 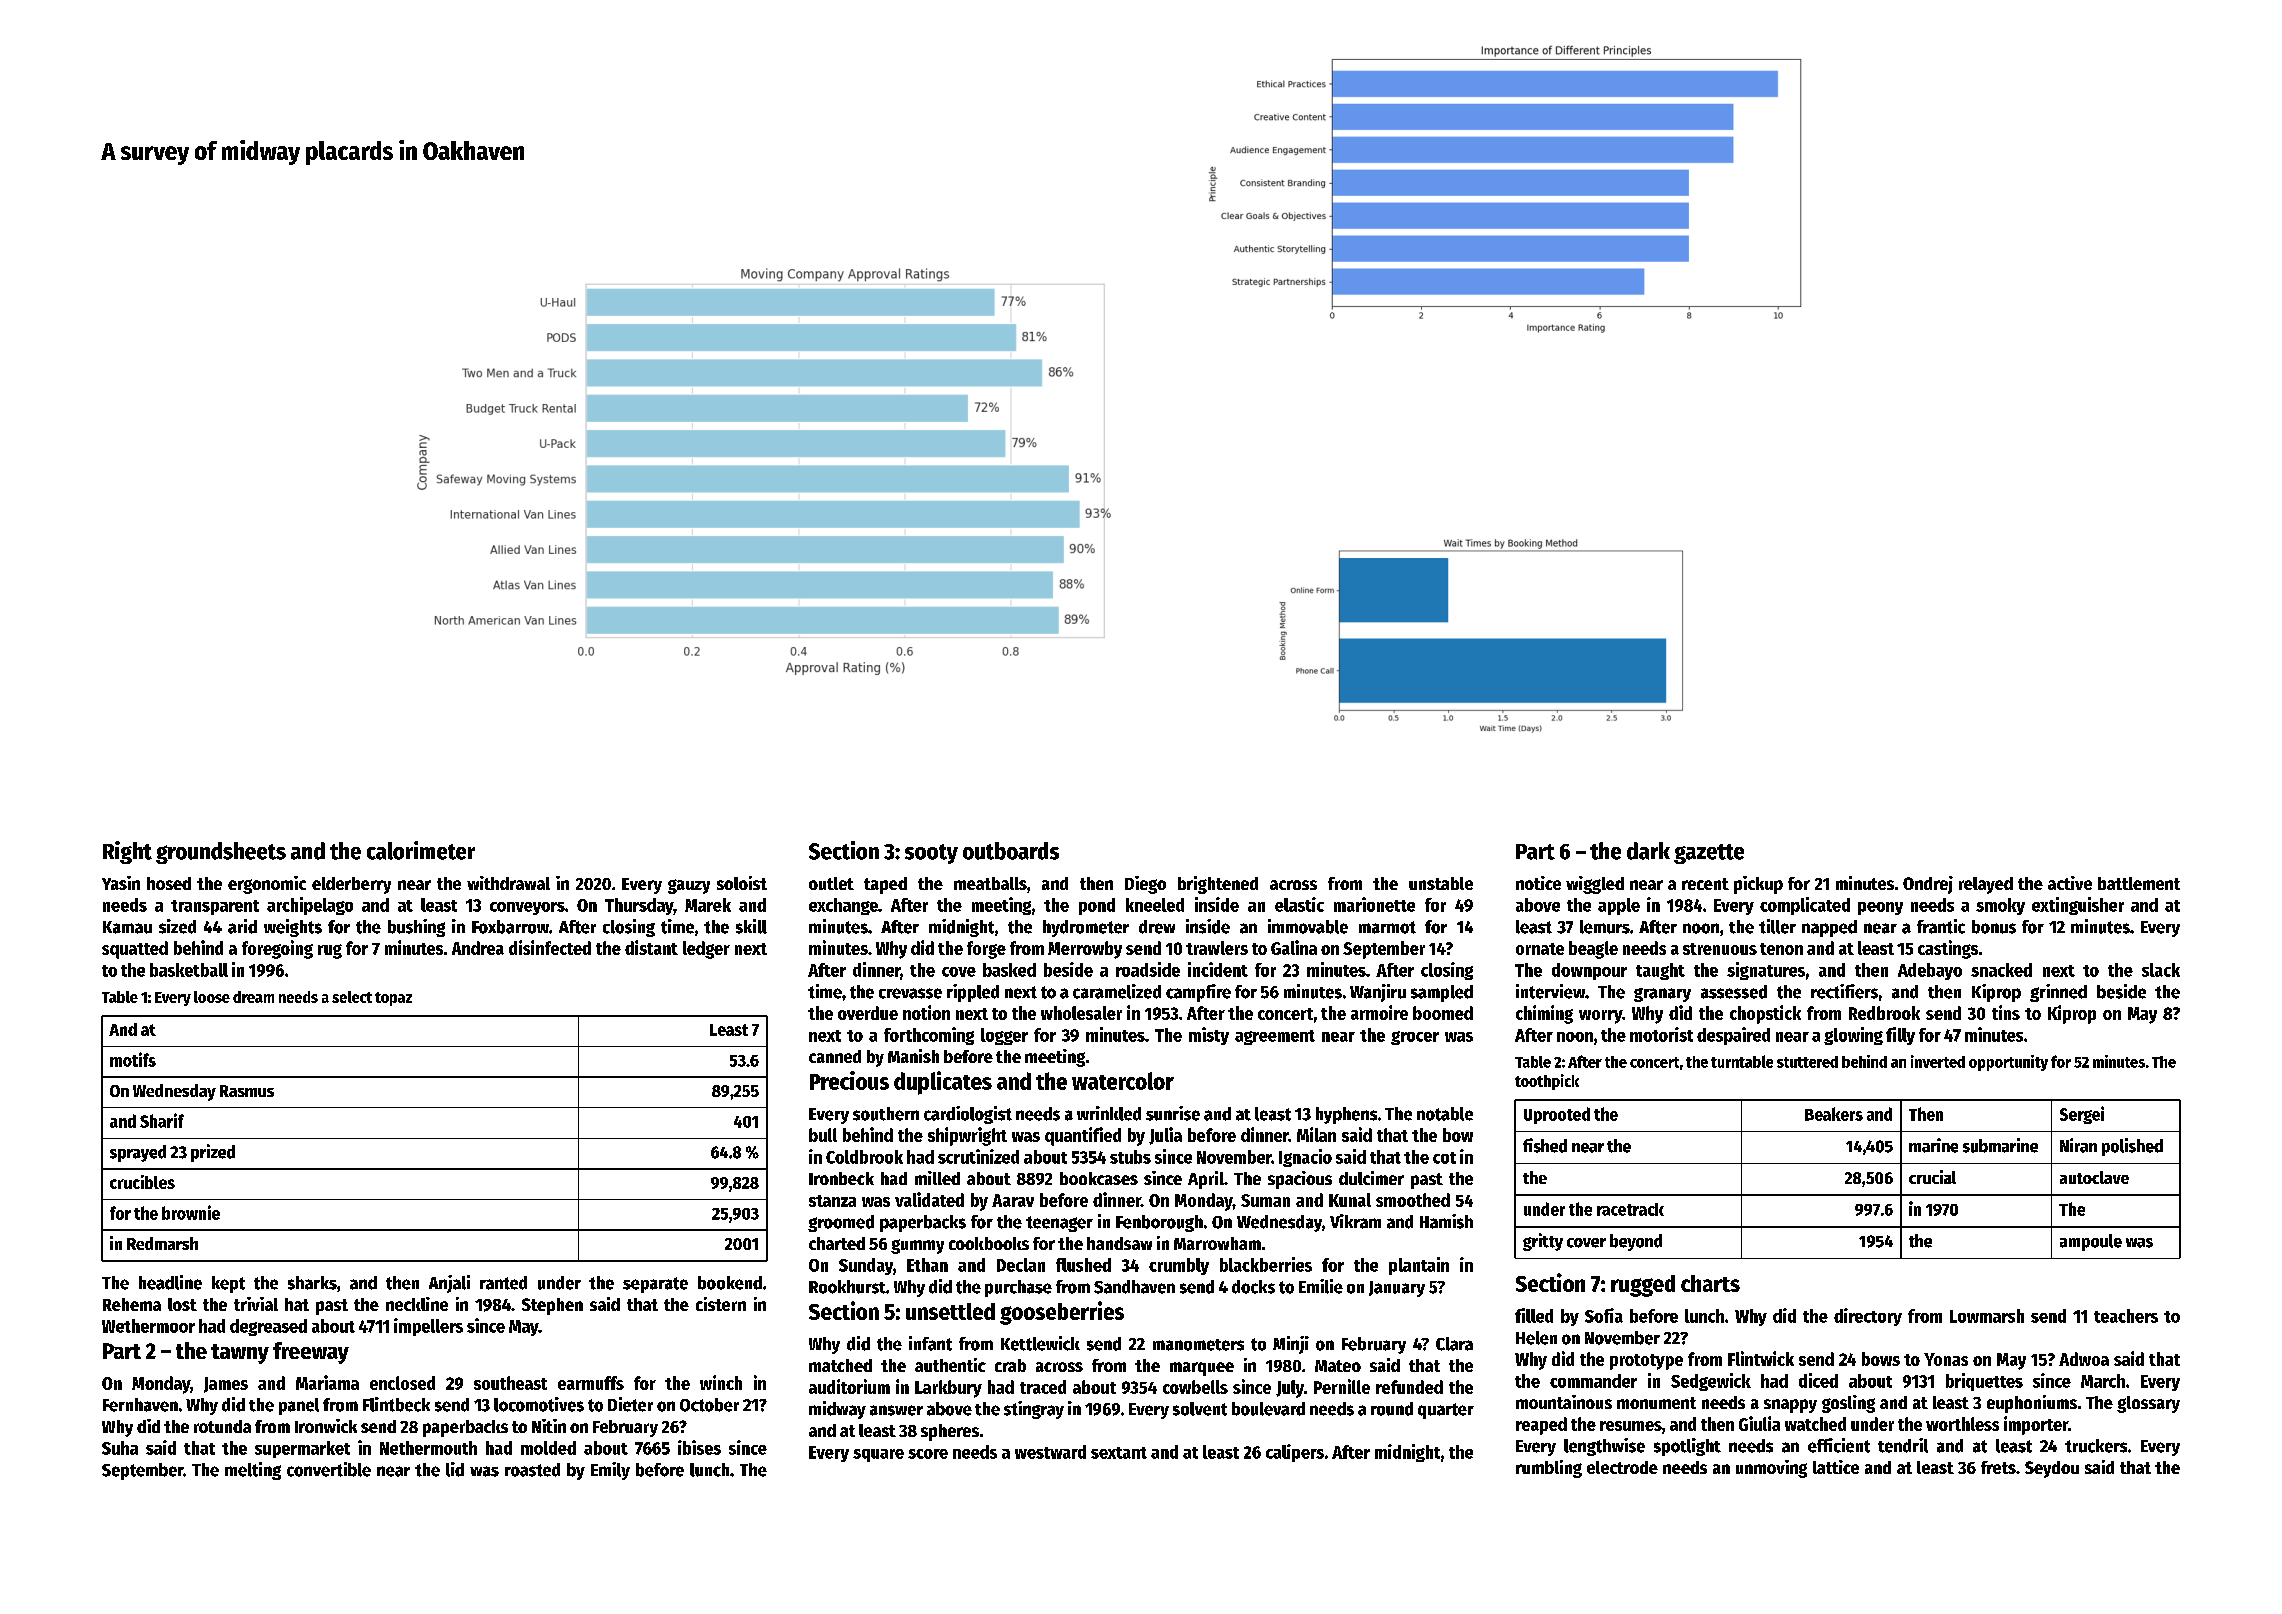 I want to click on roasted, so click(x=532, y=1470).
